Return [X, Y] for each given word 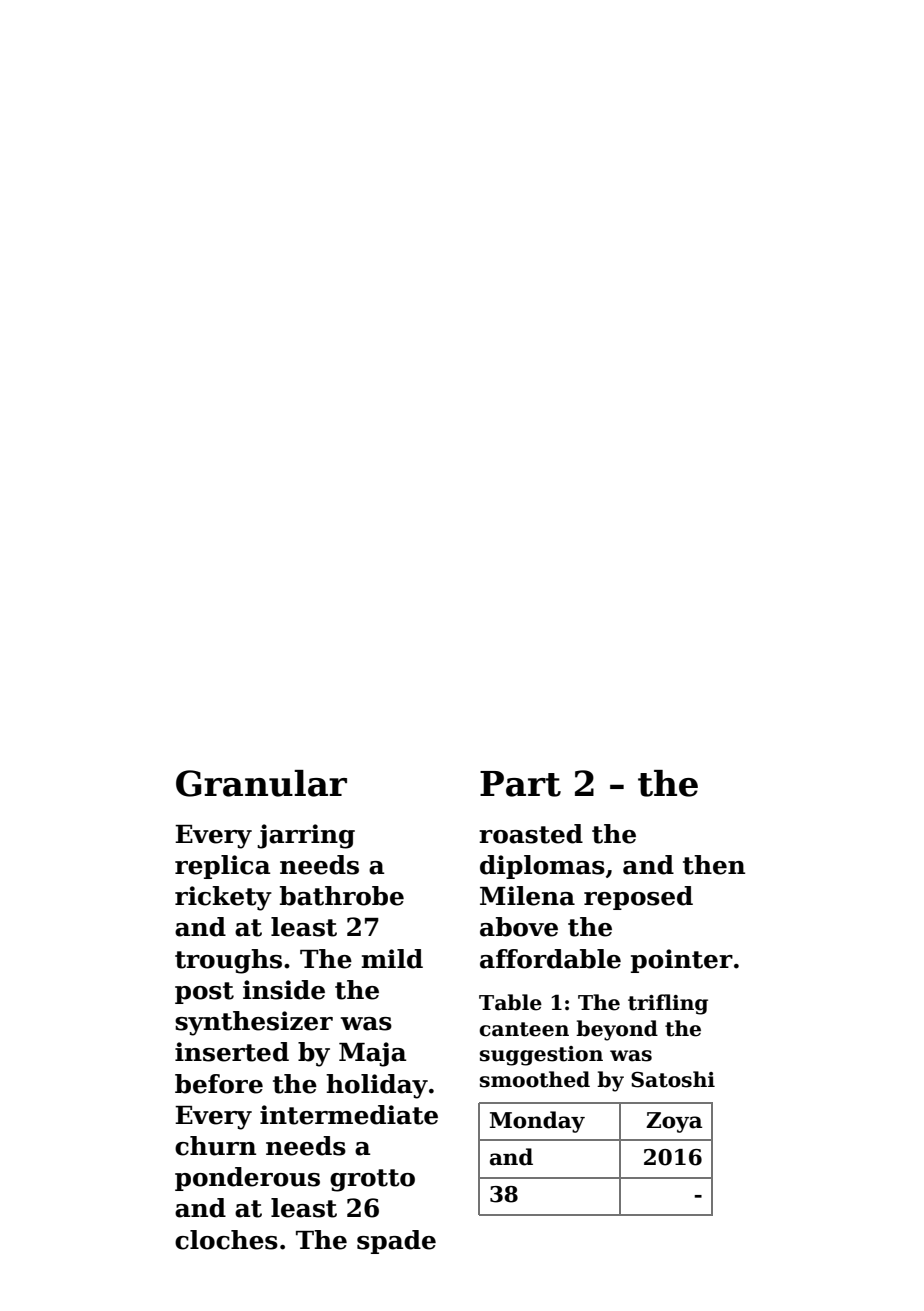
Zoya [674, 1122]
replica [223, 867]
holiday [377, 1086]
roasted [531, 834]
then [714, 865]
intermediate [349, 1115]
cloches [226, 1240]
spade [396, 1242]
